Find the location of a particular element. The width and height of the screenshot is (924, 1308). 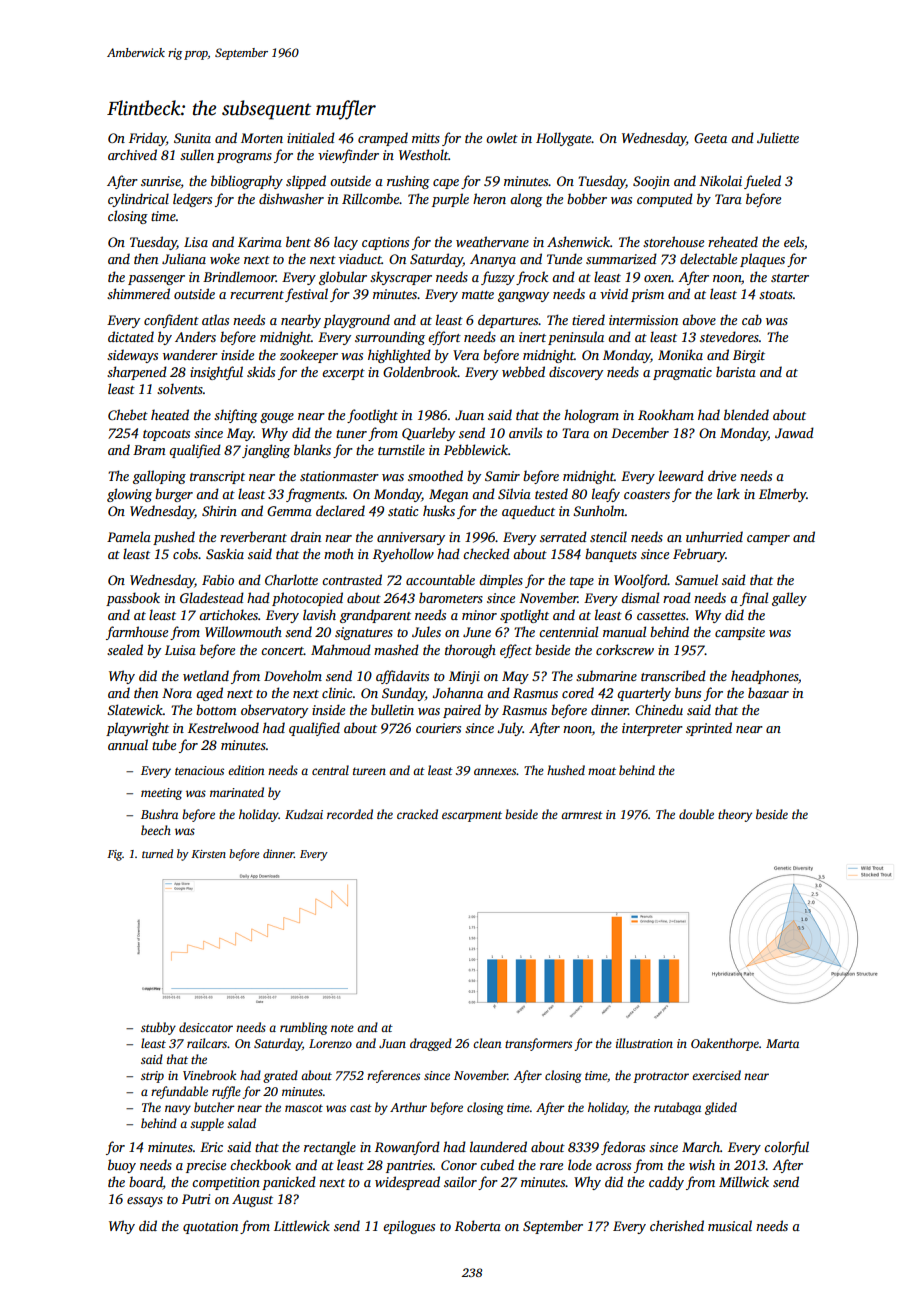

Soojin is located at coordinates (651, 182).
